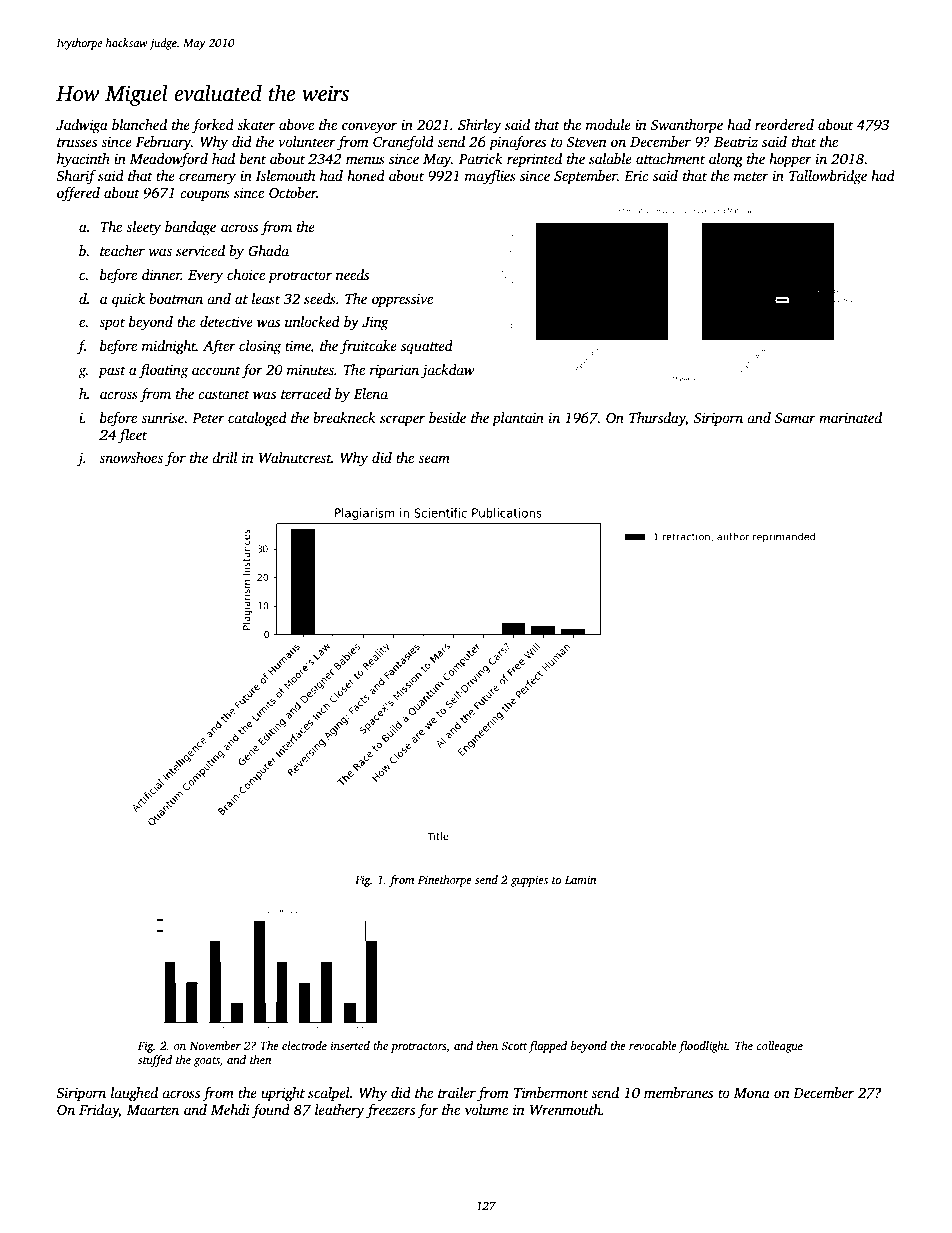 This screenshot has width=952, height=1233. What do you see at coordinates (580, 879) in the screenshot?
I see `Lamin` at bounding box center [580, 879].
